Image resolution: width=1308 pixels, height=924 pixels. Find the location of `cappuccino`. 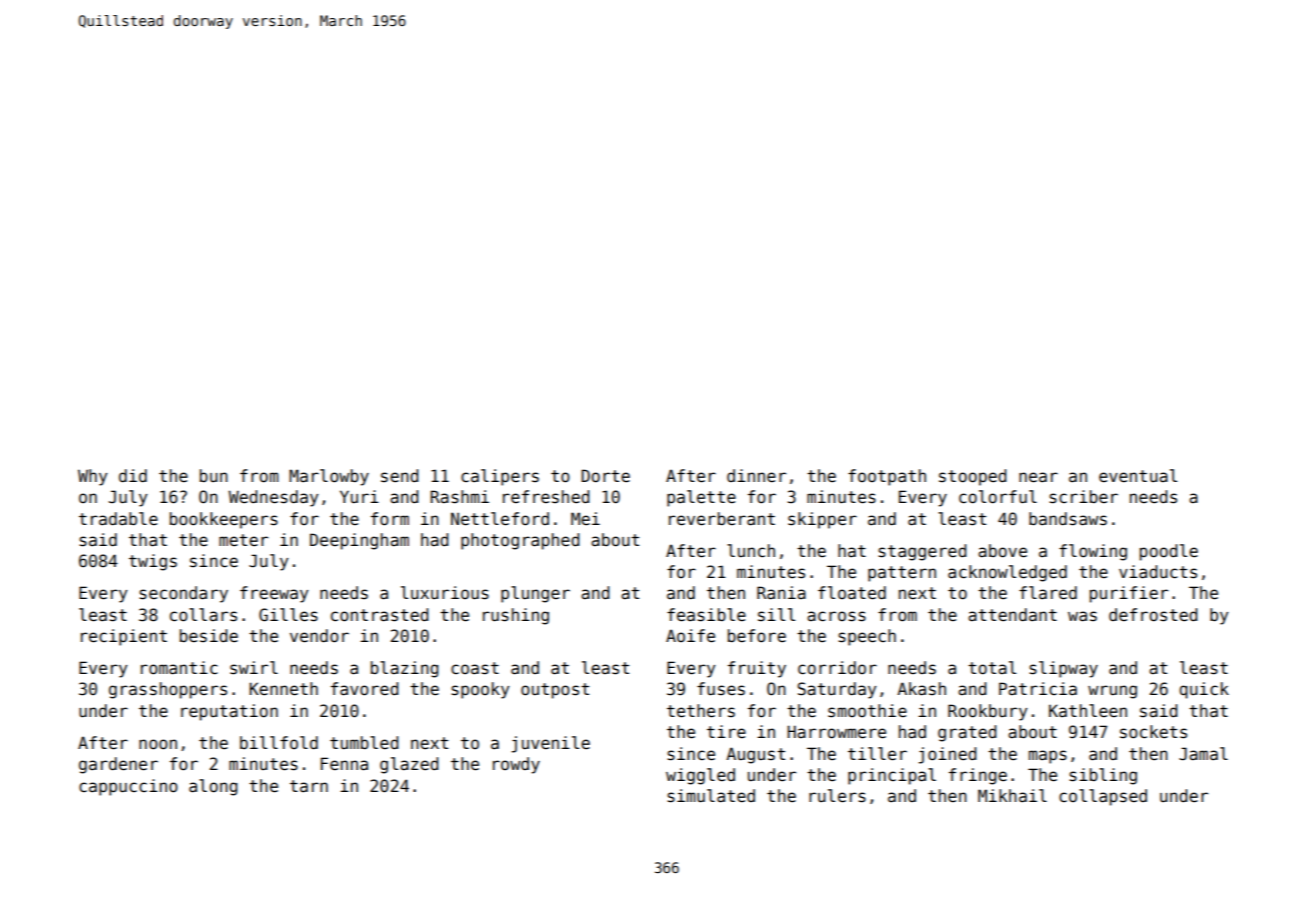

cappuccino is located at coordinates (128, 787).
